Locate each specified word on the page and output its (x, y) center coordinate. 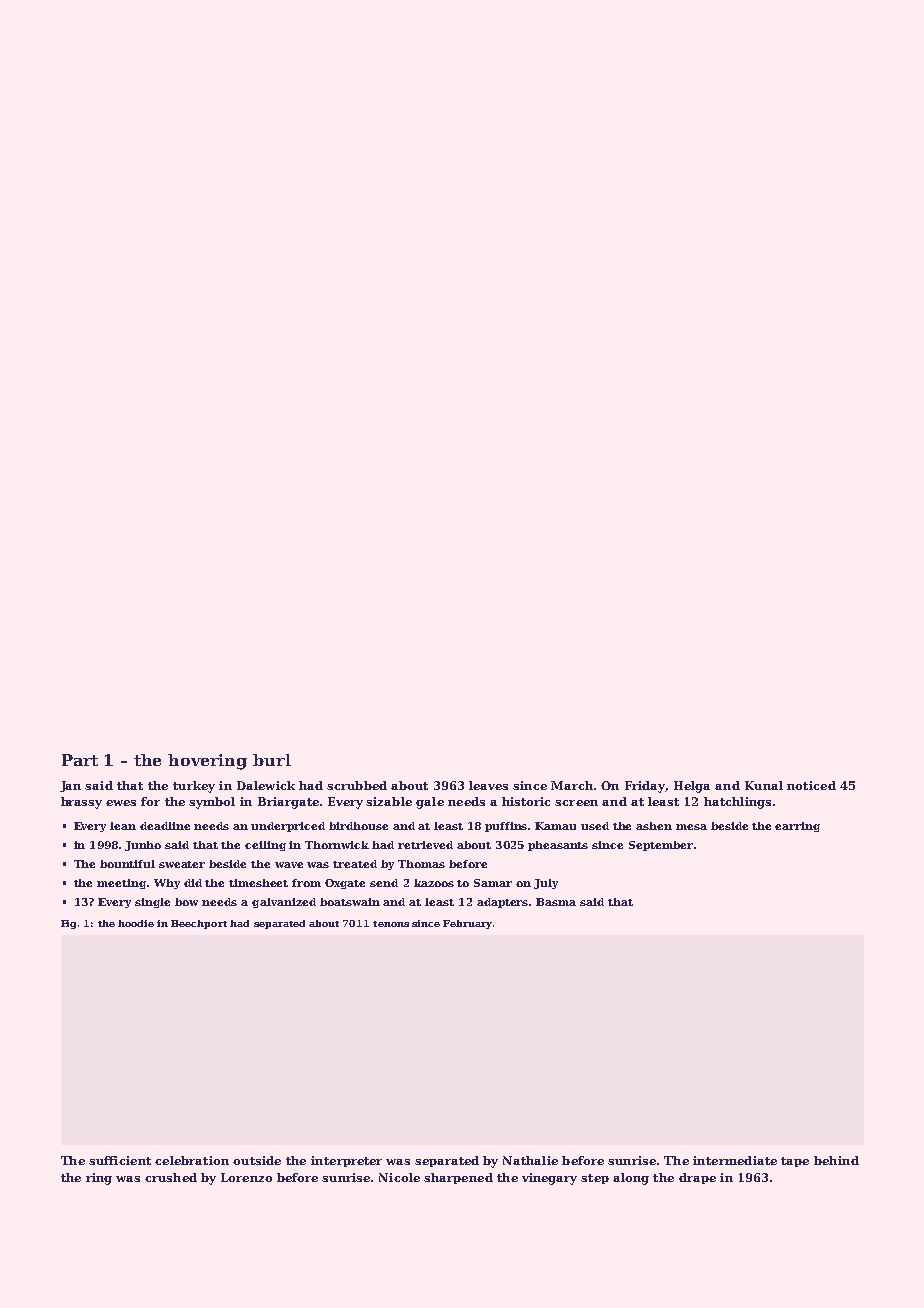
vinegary (549, 1179)
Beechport (199, 924)
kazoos (434, 883)
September (661, 846)
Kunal (764, 785)
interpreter (346, 1161)
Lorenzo (246, 1177)
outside (257, 1160)
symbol (212, 803)
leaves (488, 785)
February (467, 924)
